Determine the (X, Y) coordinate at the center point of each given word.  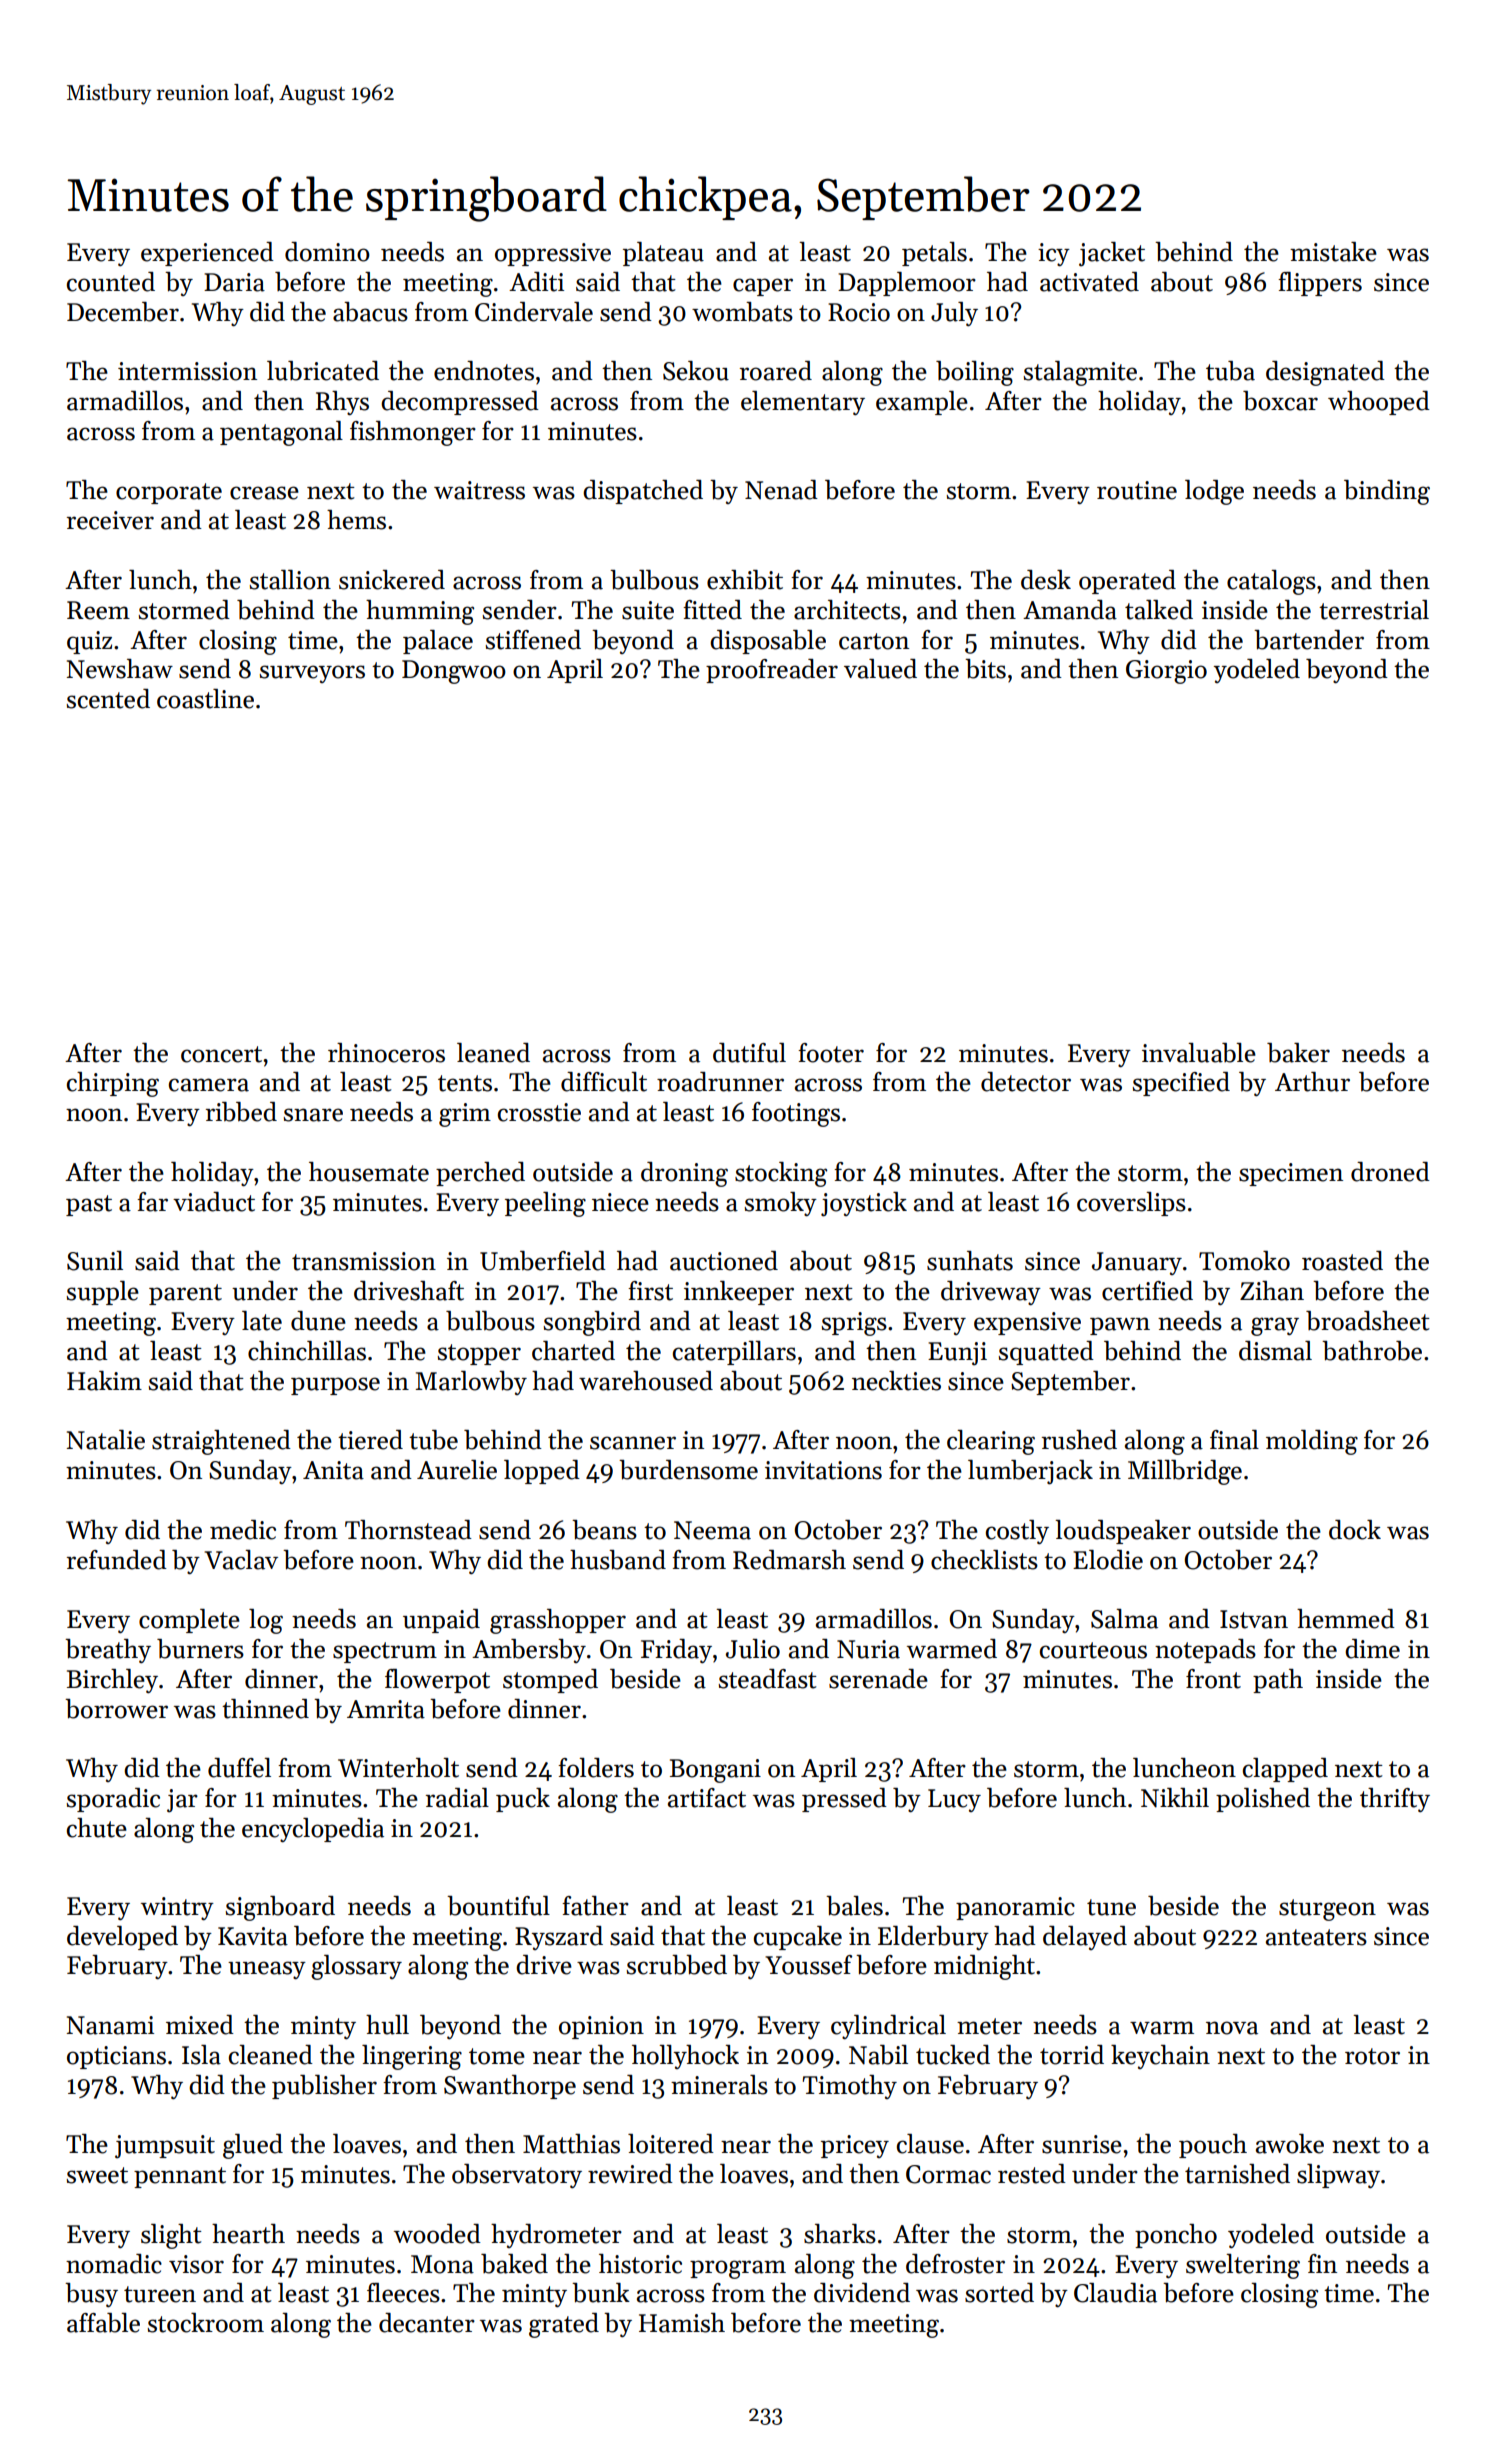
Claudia (1115, 2293)
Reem (98, 610)
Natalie (106, 1440)
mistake (1333, 252)
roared (776, 371)
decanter (427, 2323)
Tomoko (1244, 1261)
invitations (823, 1470)
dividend (862, 2293)
